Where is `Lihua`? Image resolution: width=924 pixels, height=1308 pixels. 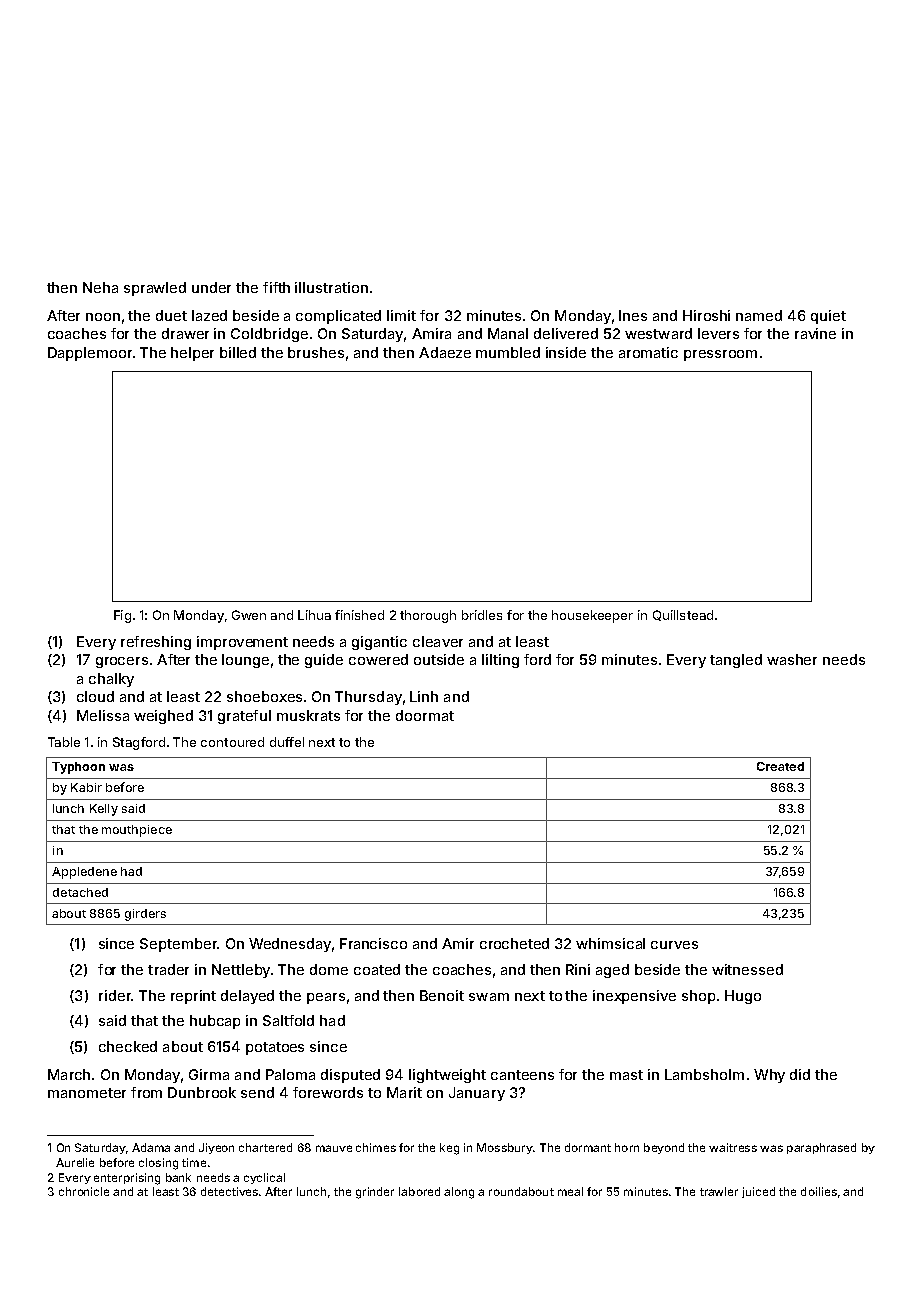 Lihua is located at coordinates (314, 615).
